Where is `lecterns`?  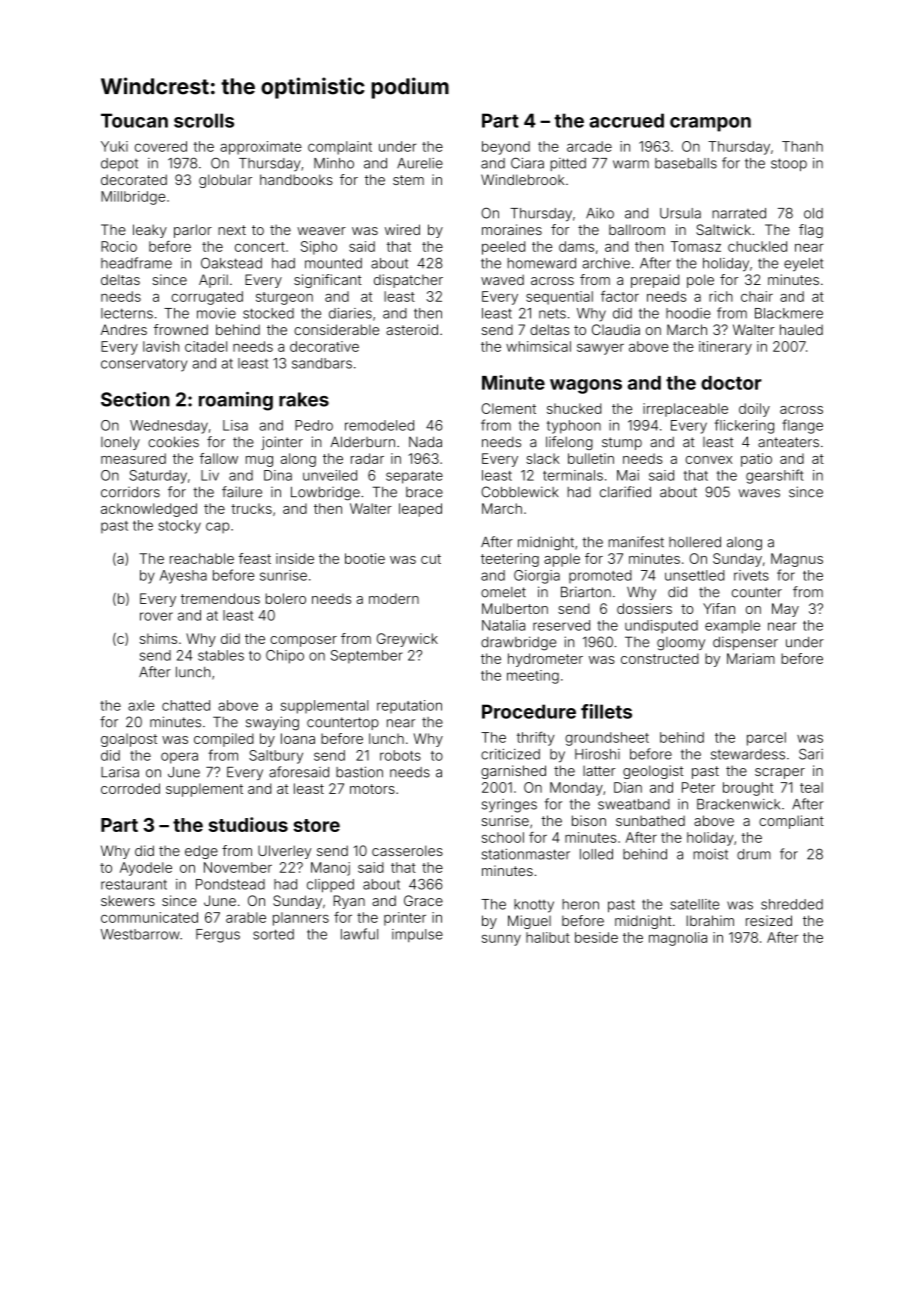
lecterns is located at coordinates (127, 313).
